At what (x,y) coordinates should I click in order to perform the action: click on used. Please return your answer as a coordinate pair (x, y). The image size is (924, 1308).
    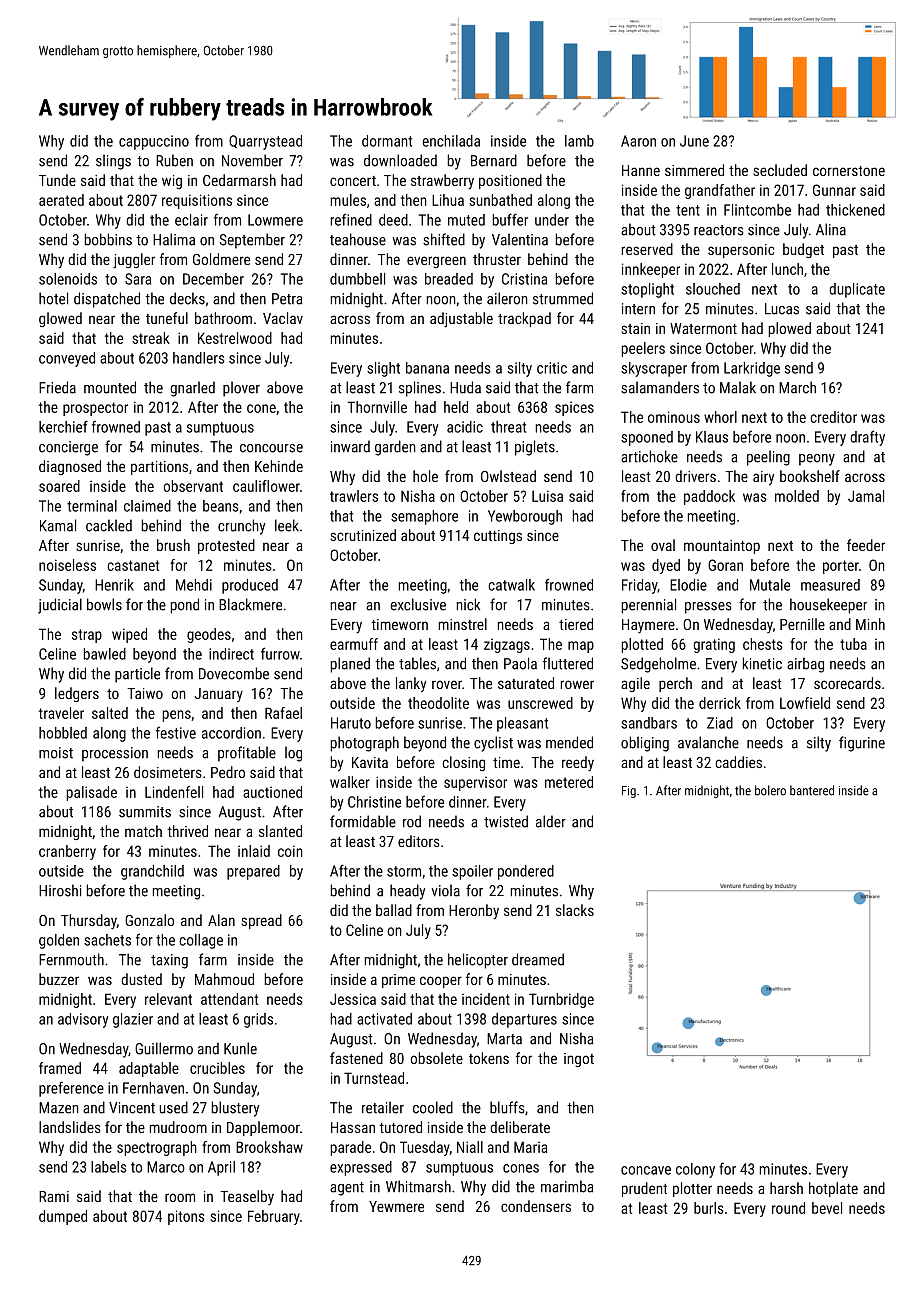
    Looking at the image, I should click on (173, 1107).
